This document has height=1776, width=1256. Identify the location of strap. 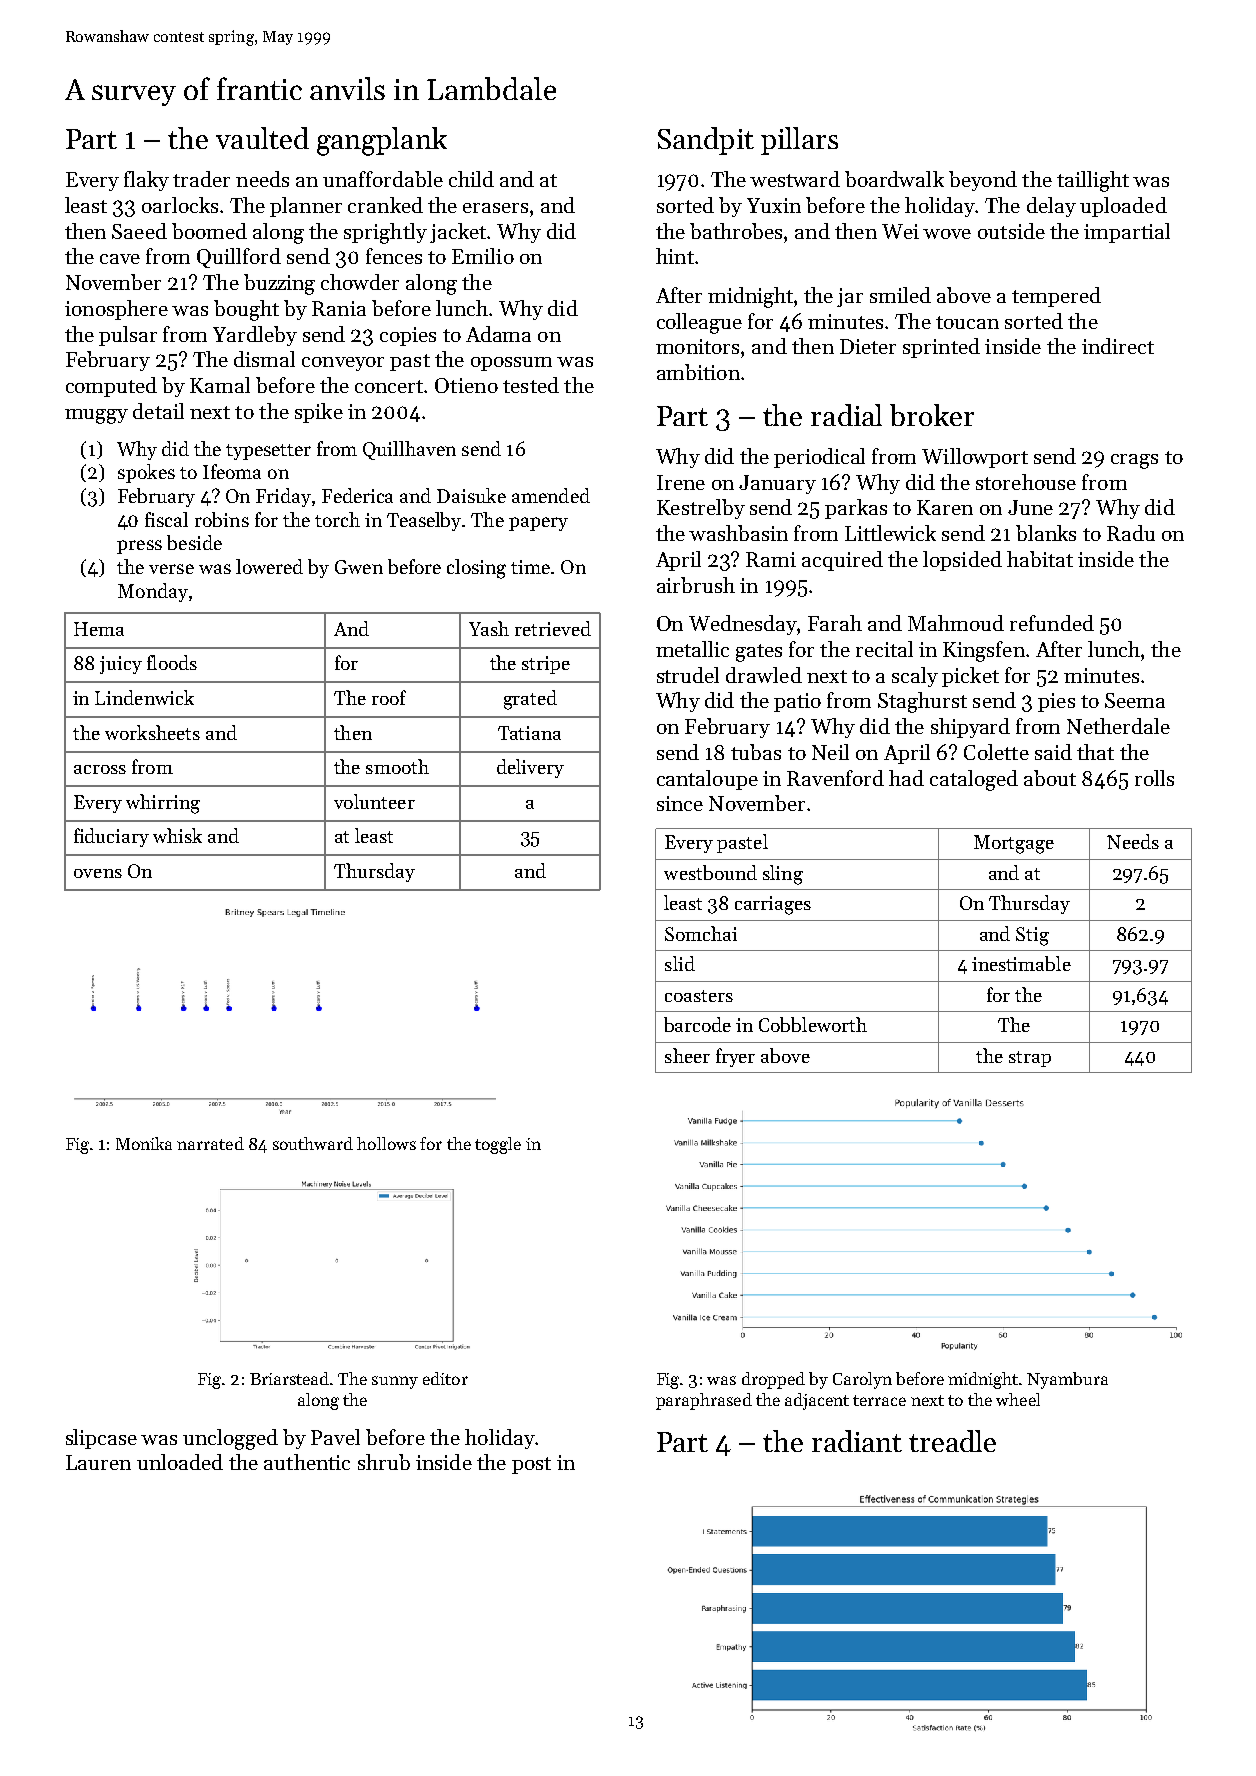
(1030, 1059).
